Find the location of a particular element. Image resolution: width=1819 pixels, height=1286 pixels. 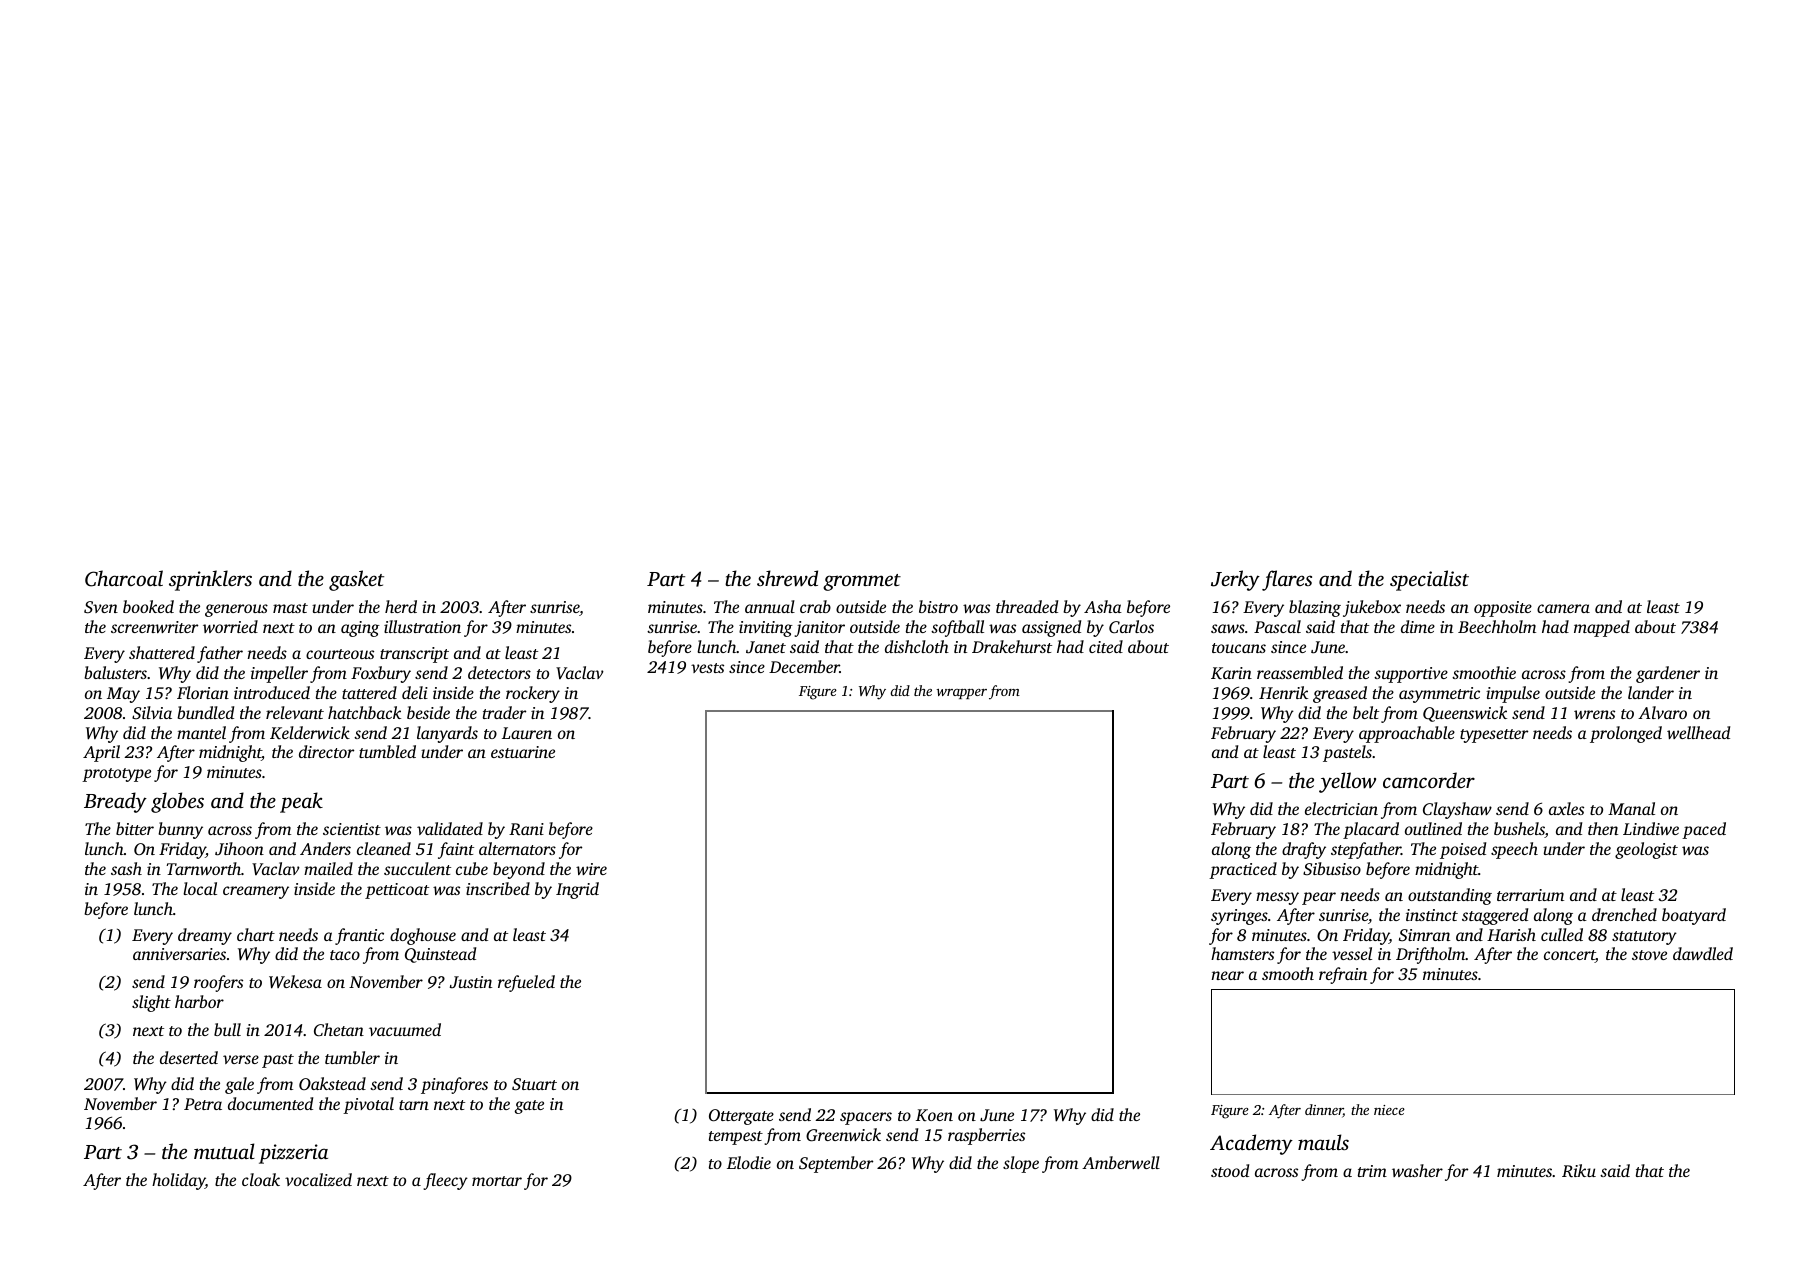

gasket is located at coordinates (356, 580).
